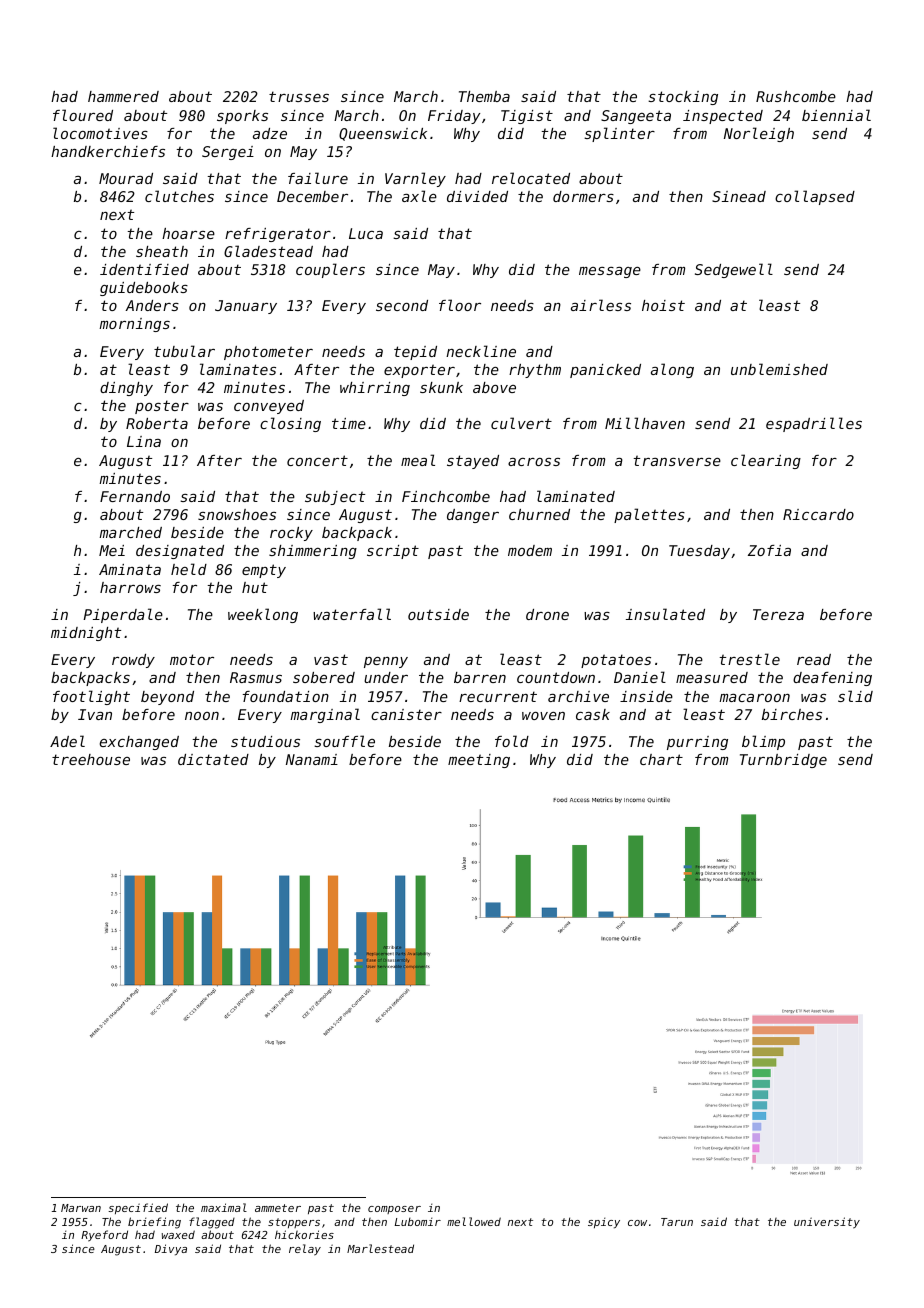 Image resolution: width=924 pixels, height=1308 pixels. I want to click on Sinead, so click(739, 196).
